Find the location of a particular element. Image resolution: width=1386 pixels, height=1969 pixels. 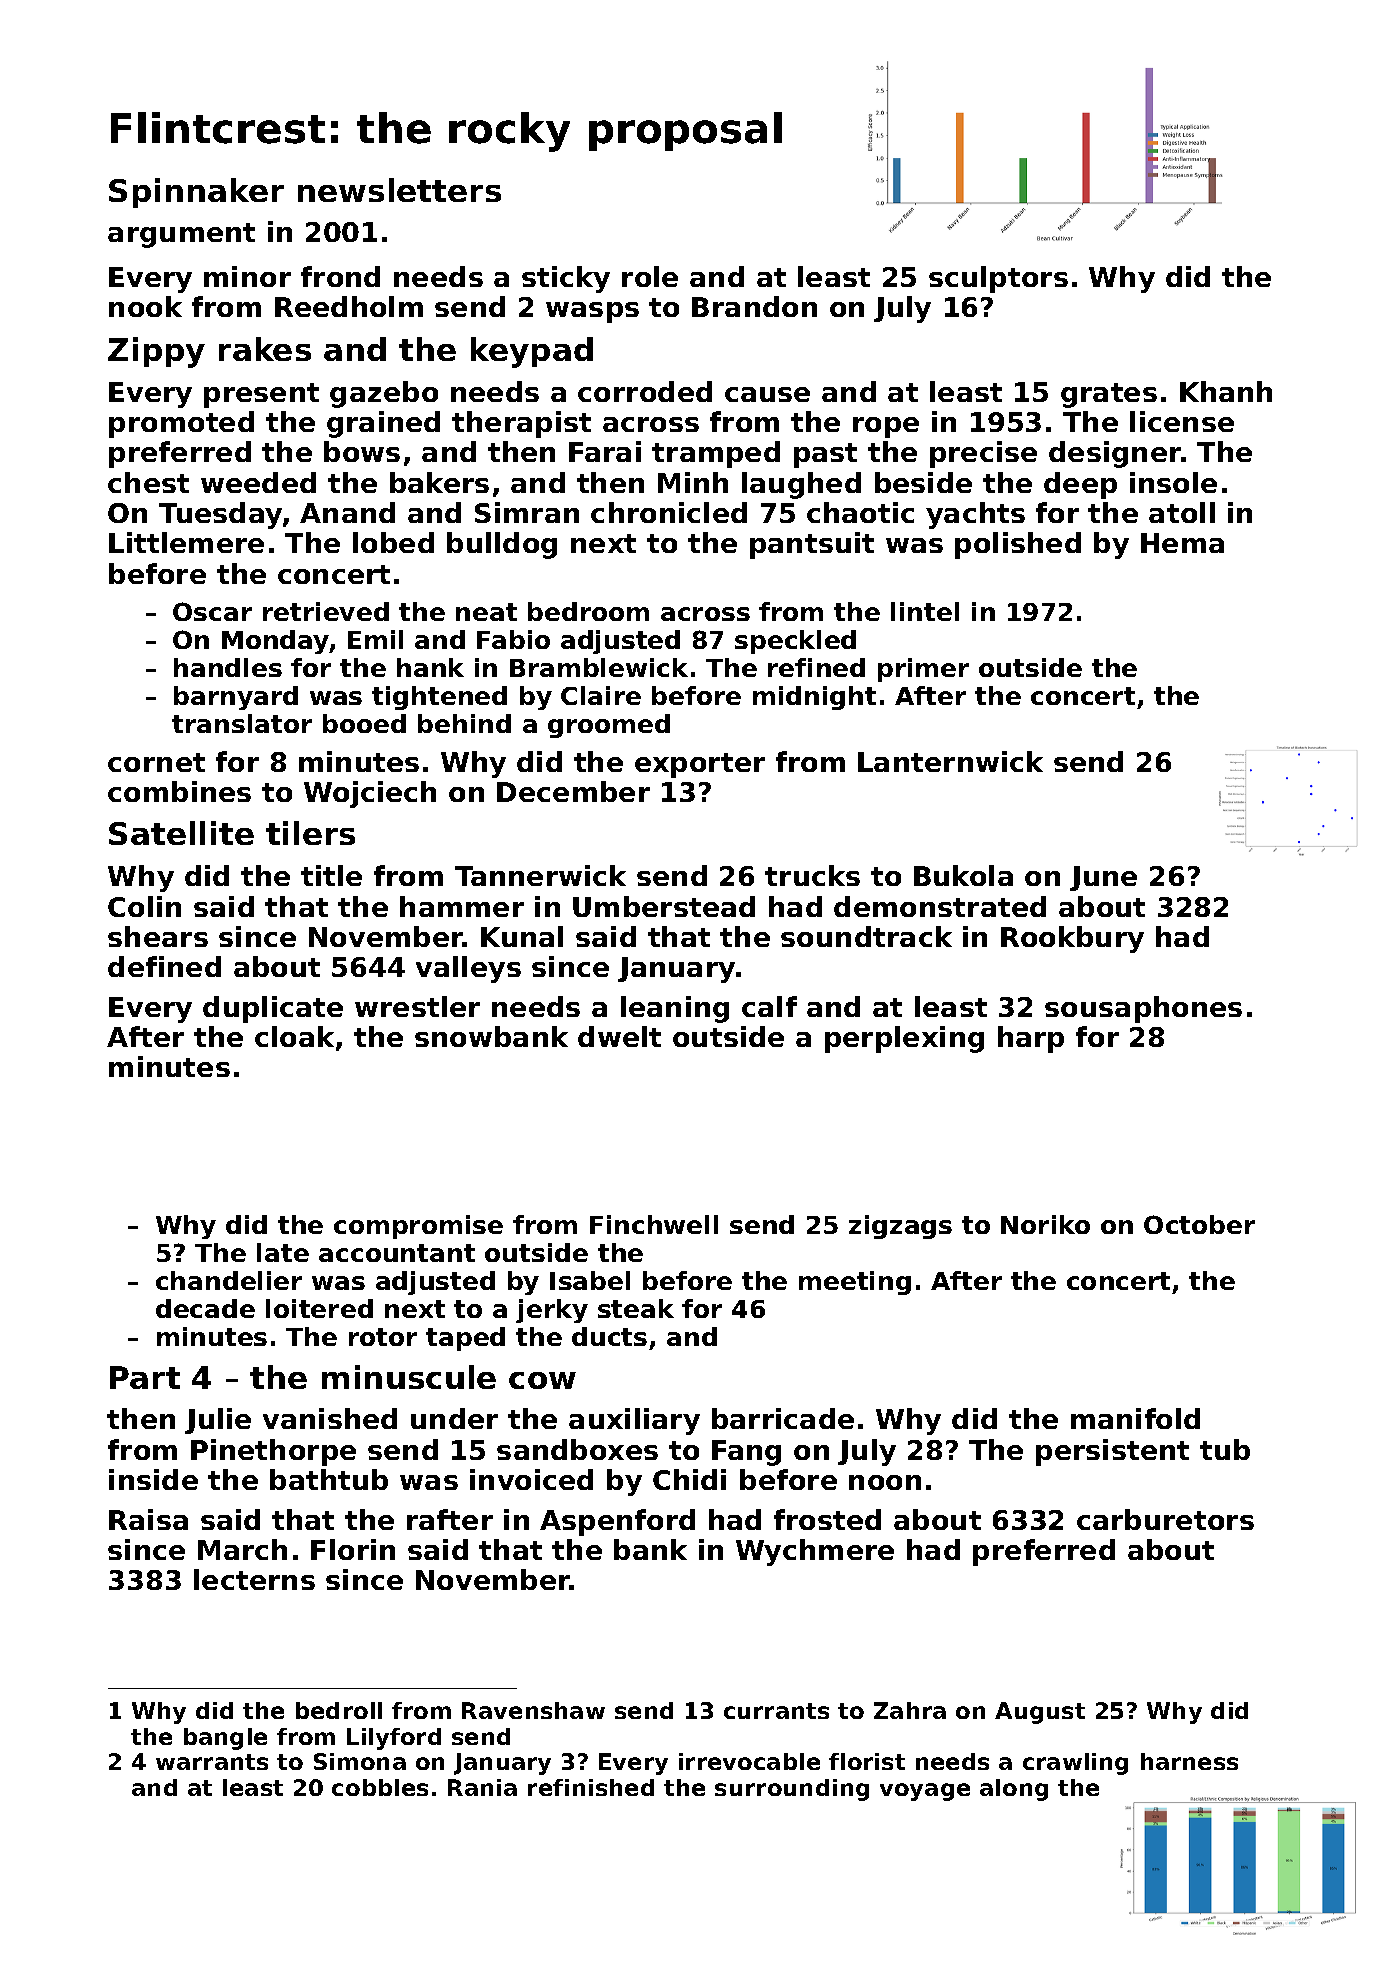

Ravenshaw is located at coordinates (533, 1710).
